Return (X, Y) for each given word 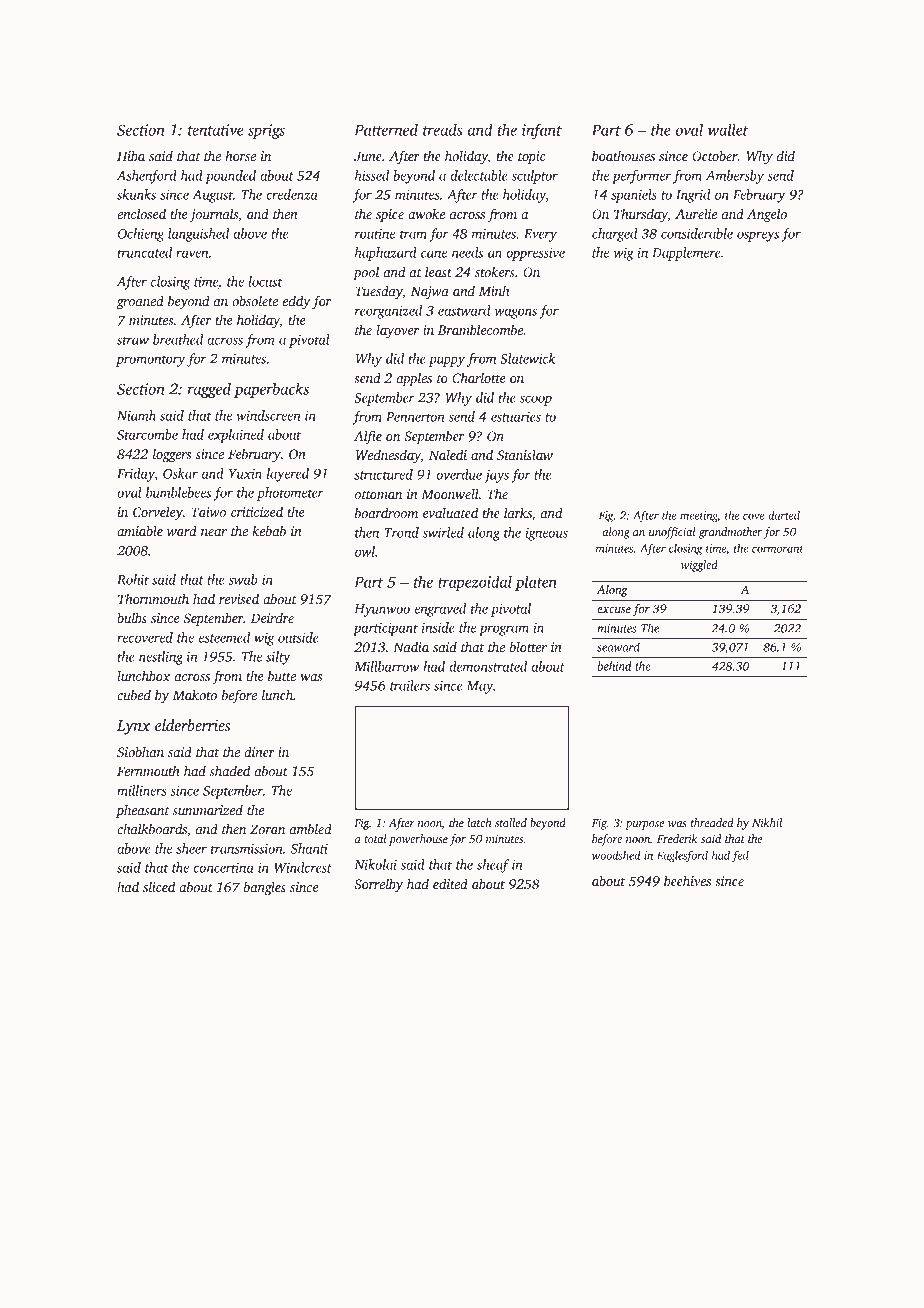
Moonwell (450, 493)
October (715, 155)
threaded (712, 822)
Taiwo (208, 512)
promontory (150, 361)
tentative (216, 130)
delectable (479, 175)
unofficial (672, 533)
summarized (207, 809)
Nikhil (767, 822)
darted (784, 515)
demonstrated (488, 666)
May (479, 687)
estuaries (516, 417)
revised (239, 598)
